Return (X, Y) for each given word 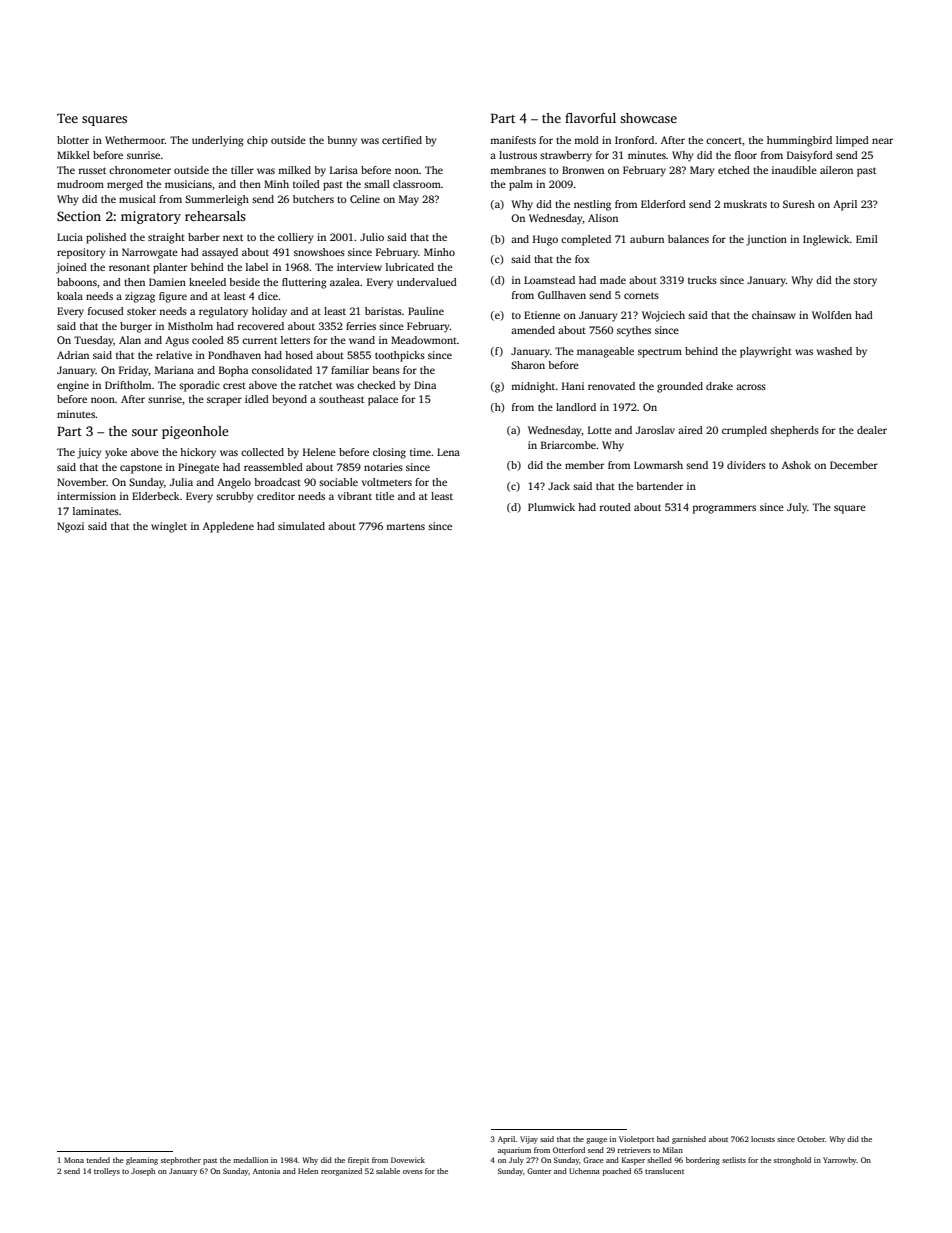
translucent (664, 1171)
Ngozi (70, 527)
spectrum (660, 353)
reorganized (341, 1172)
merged (125, 185)
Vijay (529, 1140)
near (882, 141)
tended (98, 1160)
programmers (724, 509)
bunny (342, 141)
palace (383, 400)
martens (405, 526)
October (811, 1139)
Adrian (73, 355)
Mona (74, 1160)
